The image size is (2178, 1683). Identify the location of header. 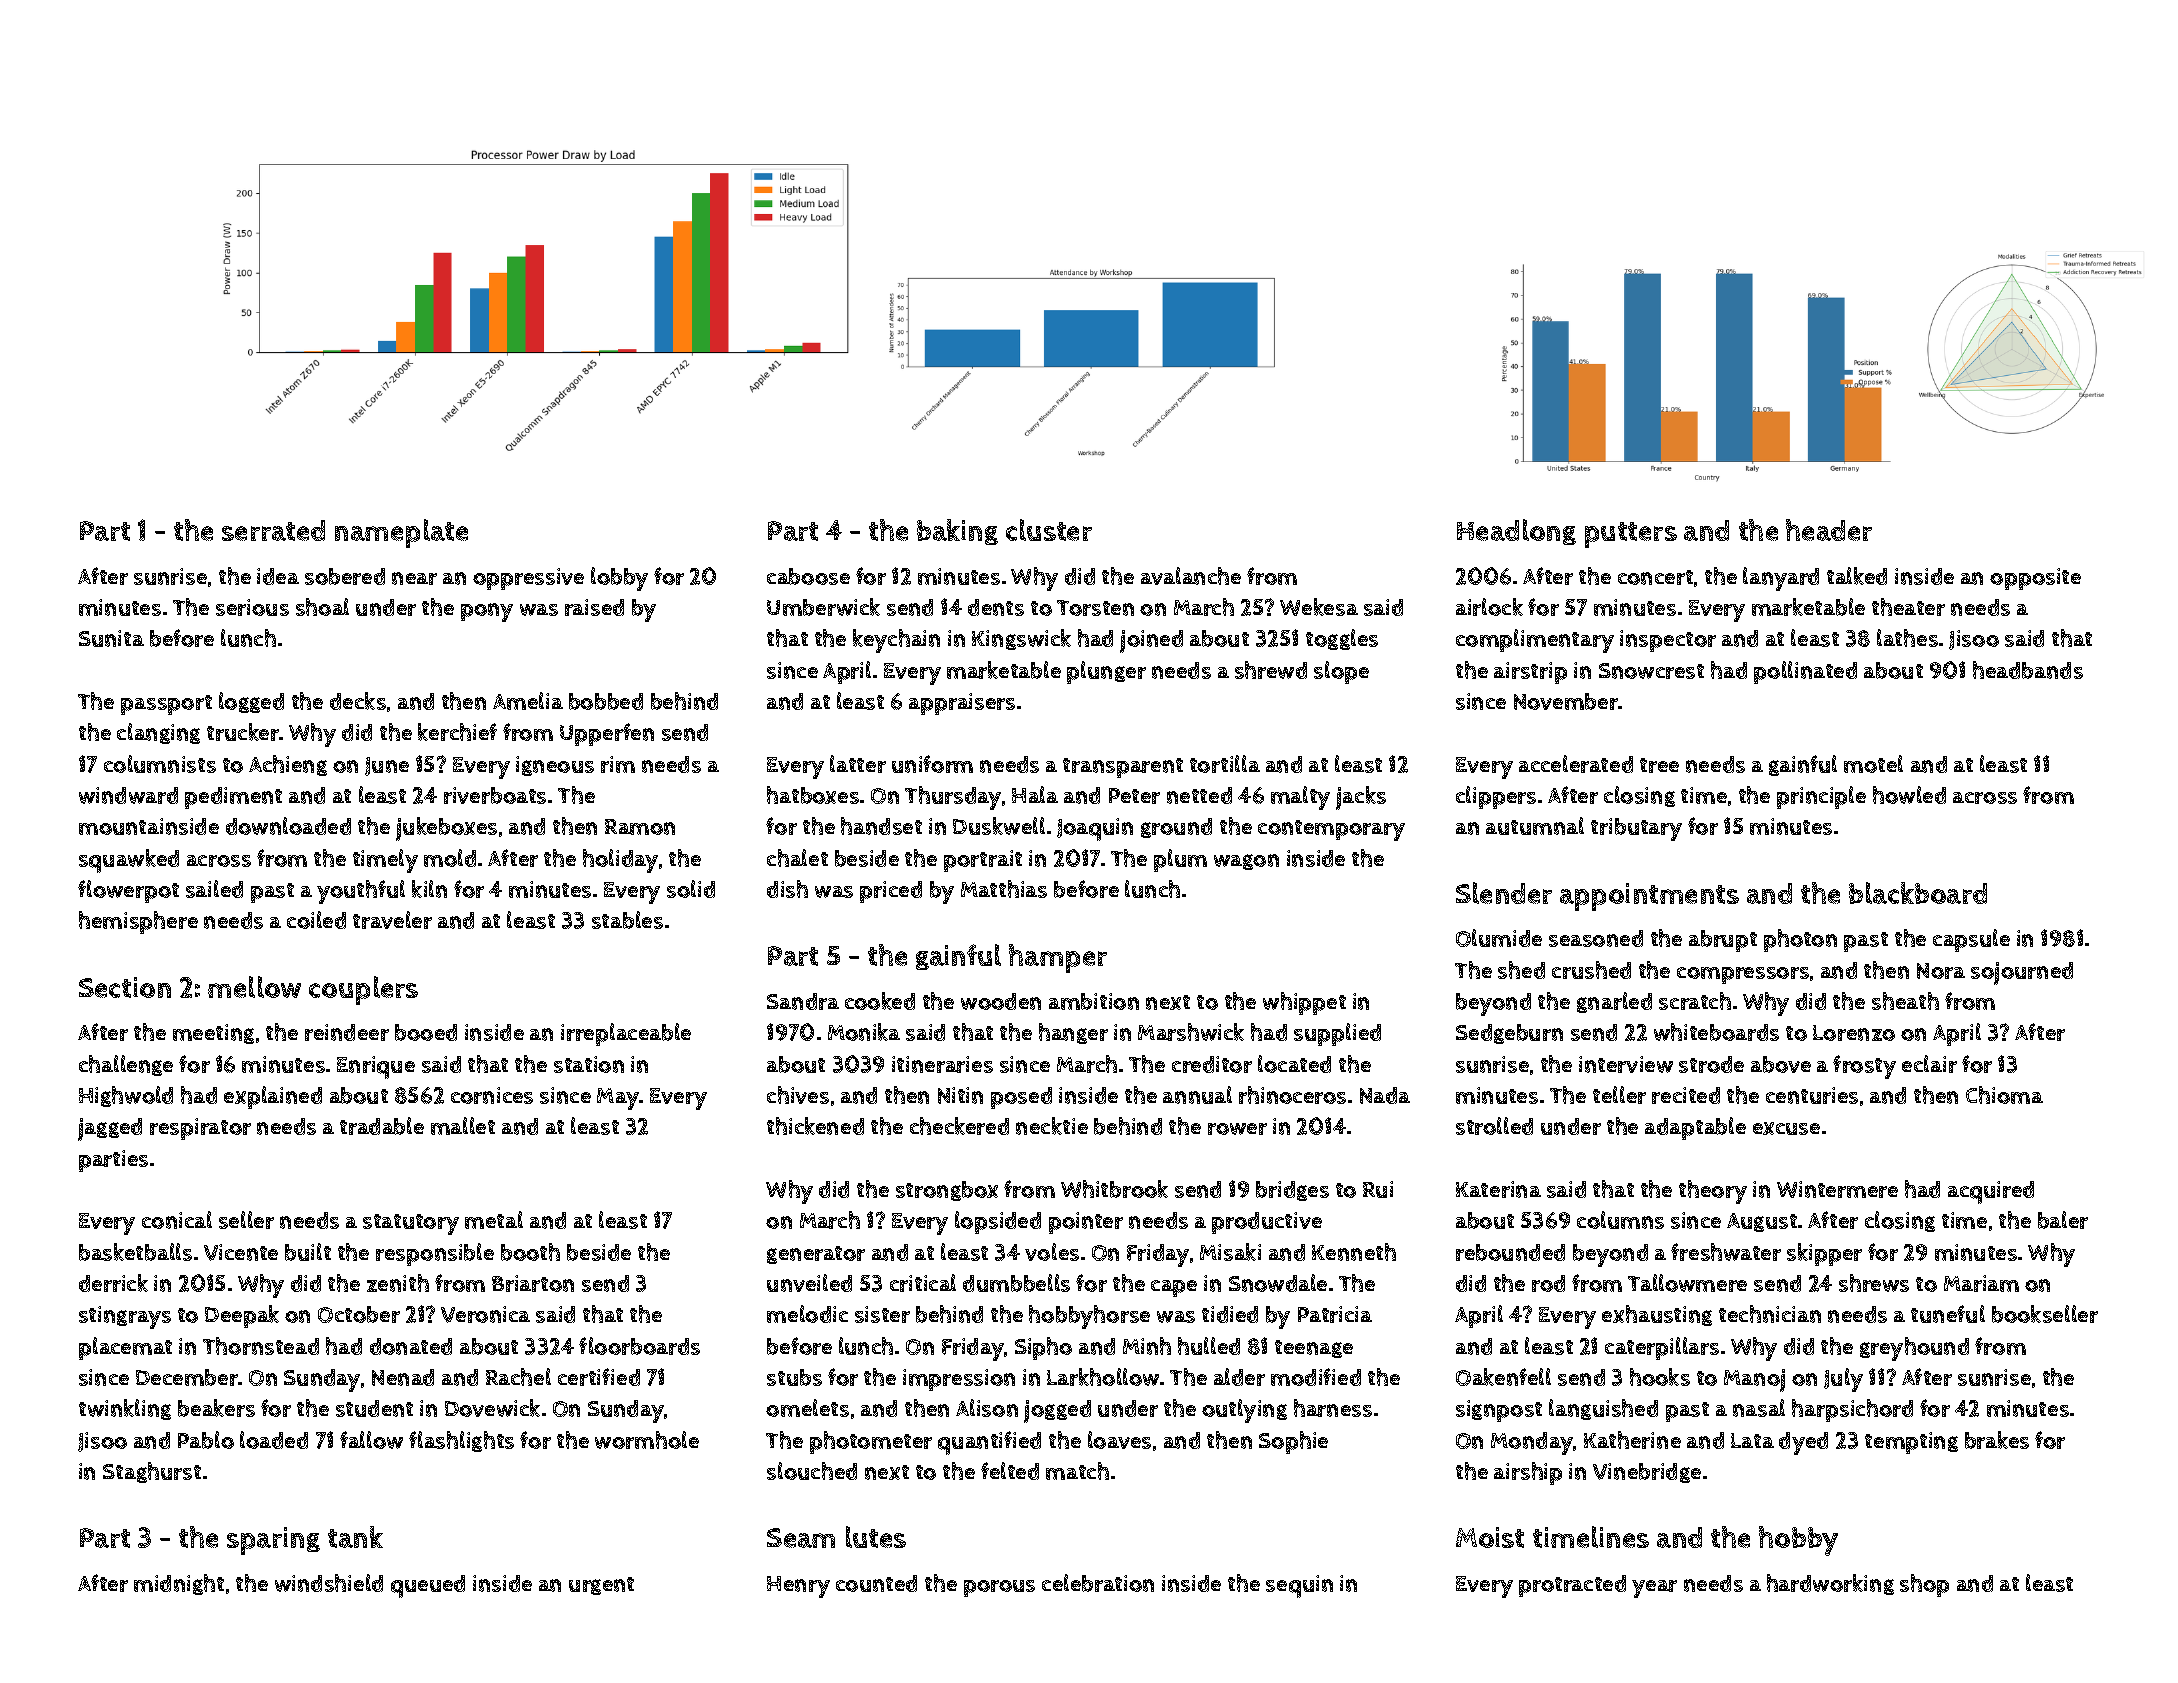
(1829, 530).
